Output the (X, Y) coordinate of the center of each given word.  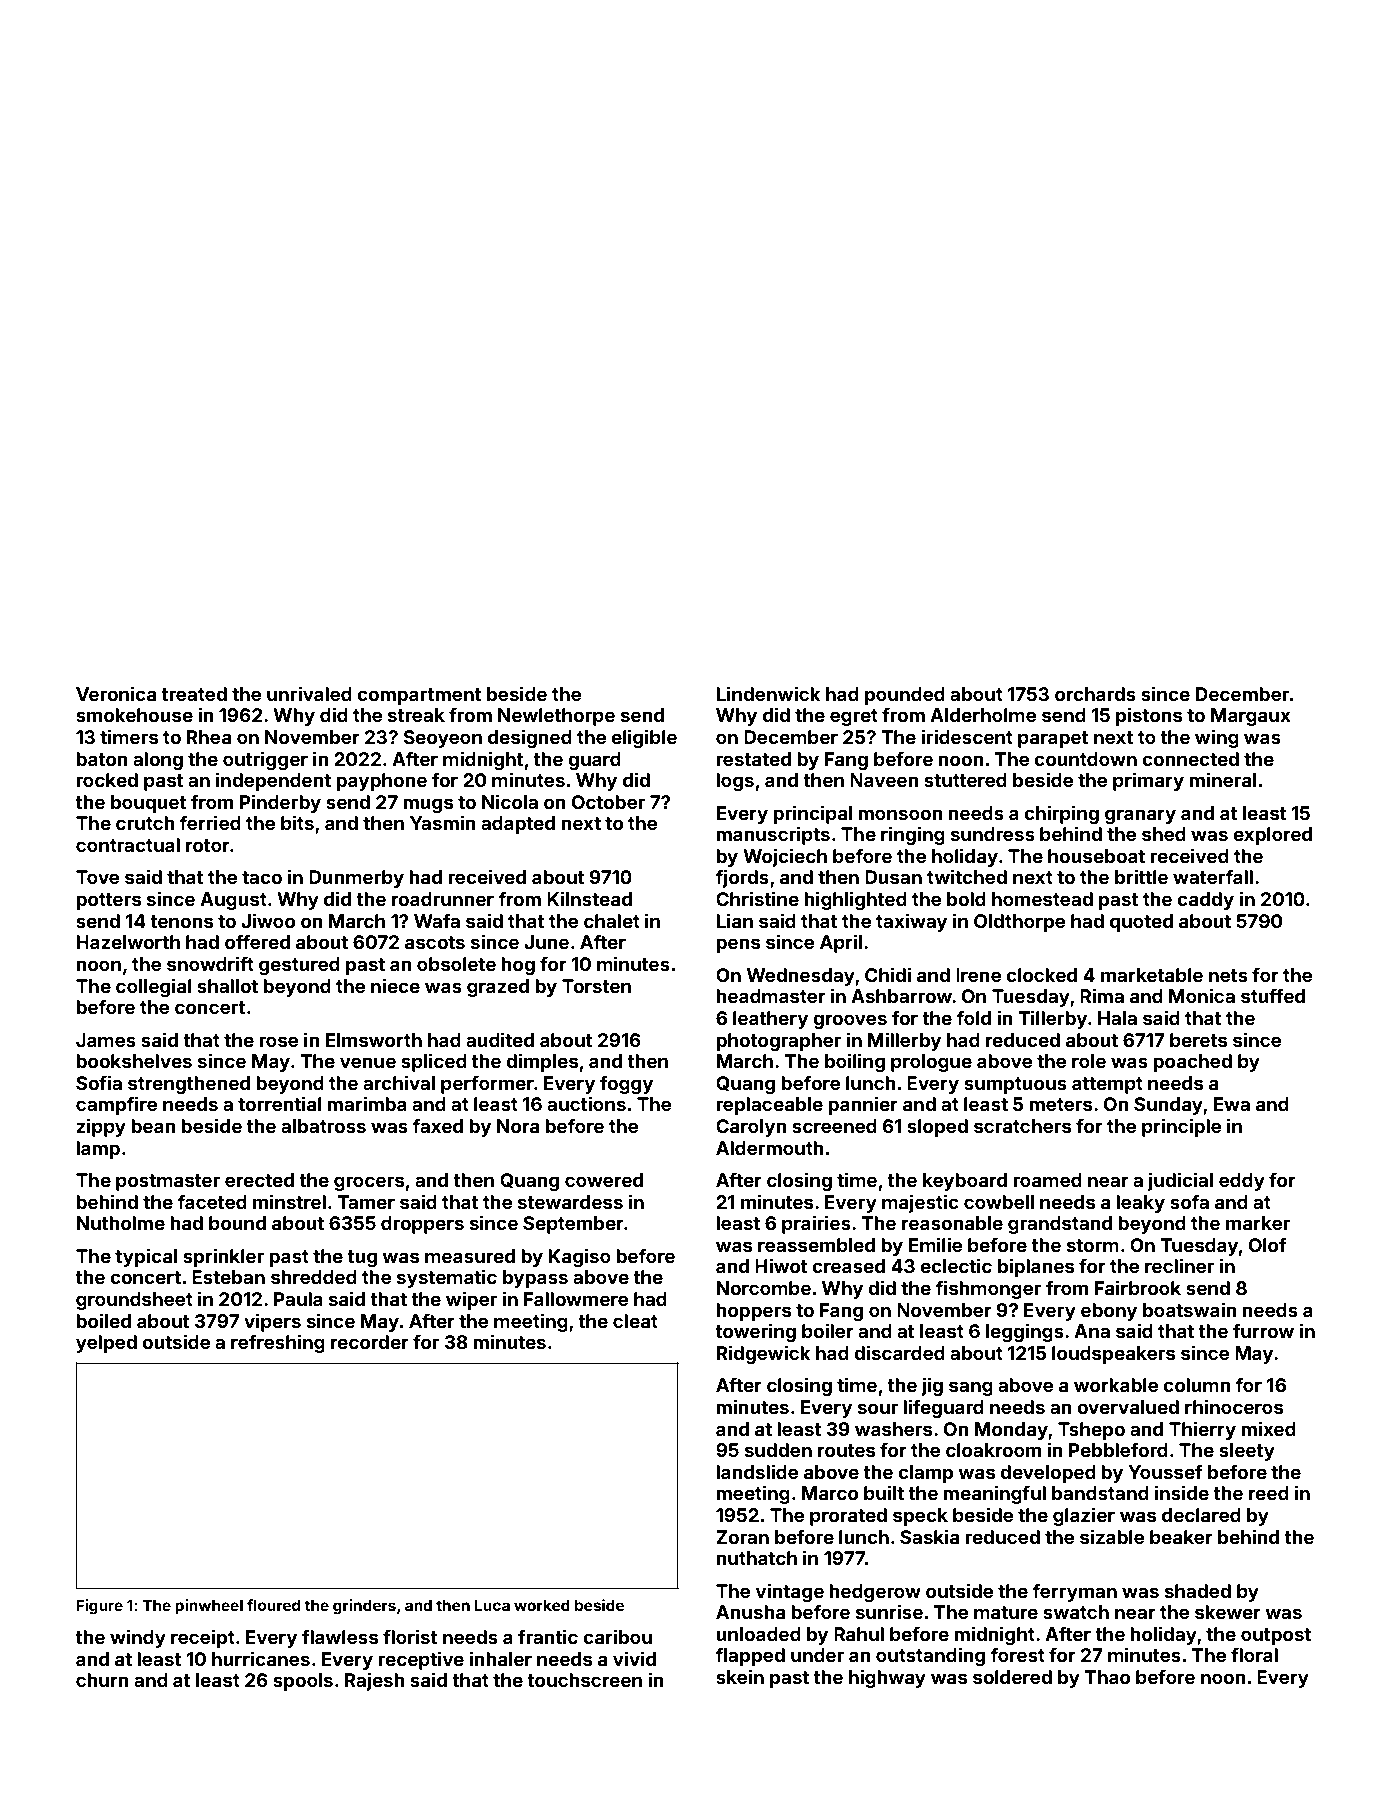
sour (878, 1408)
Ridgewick (764, 1354)
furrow (1263, 1330)
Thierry (1202, 1430)
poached (1192, 1063)
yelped (106, 1344)
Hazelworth (128, 942)
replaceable (769, 1106)
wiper (471, 1300)
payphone (381, 782)
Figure (99, 1607)
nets (1228, 975)
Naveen (884, 780)
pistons (1149, 716)
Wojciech (785, 857)
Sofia (99, 1082)
